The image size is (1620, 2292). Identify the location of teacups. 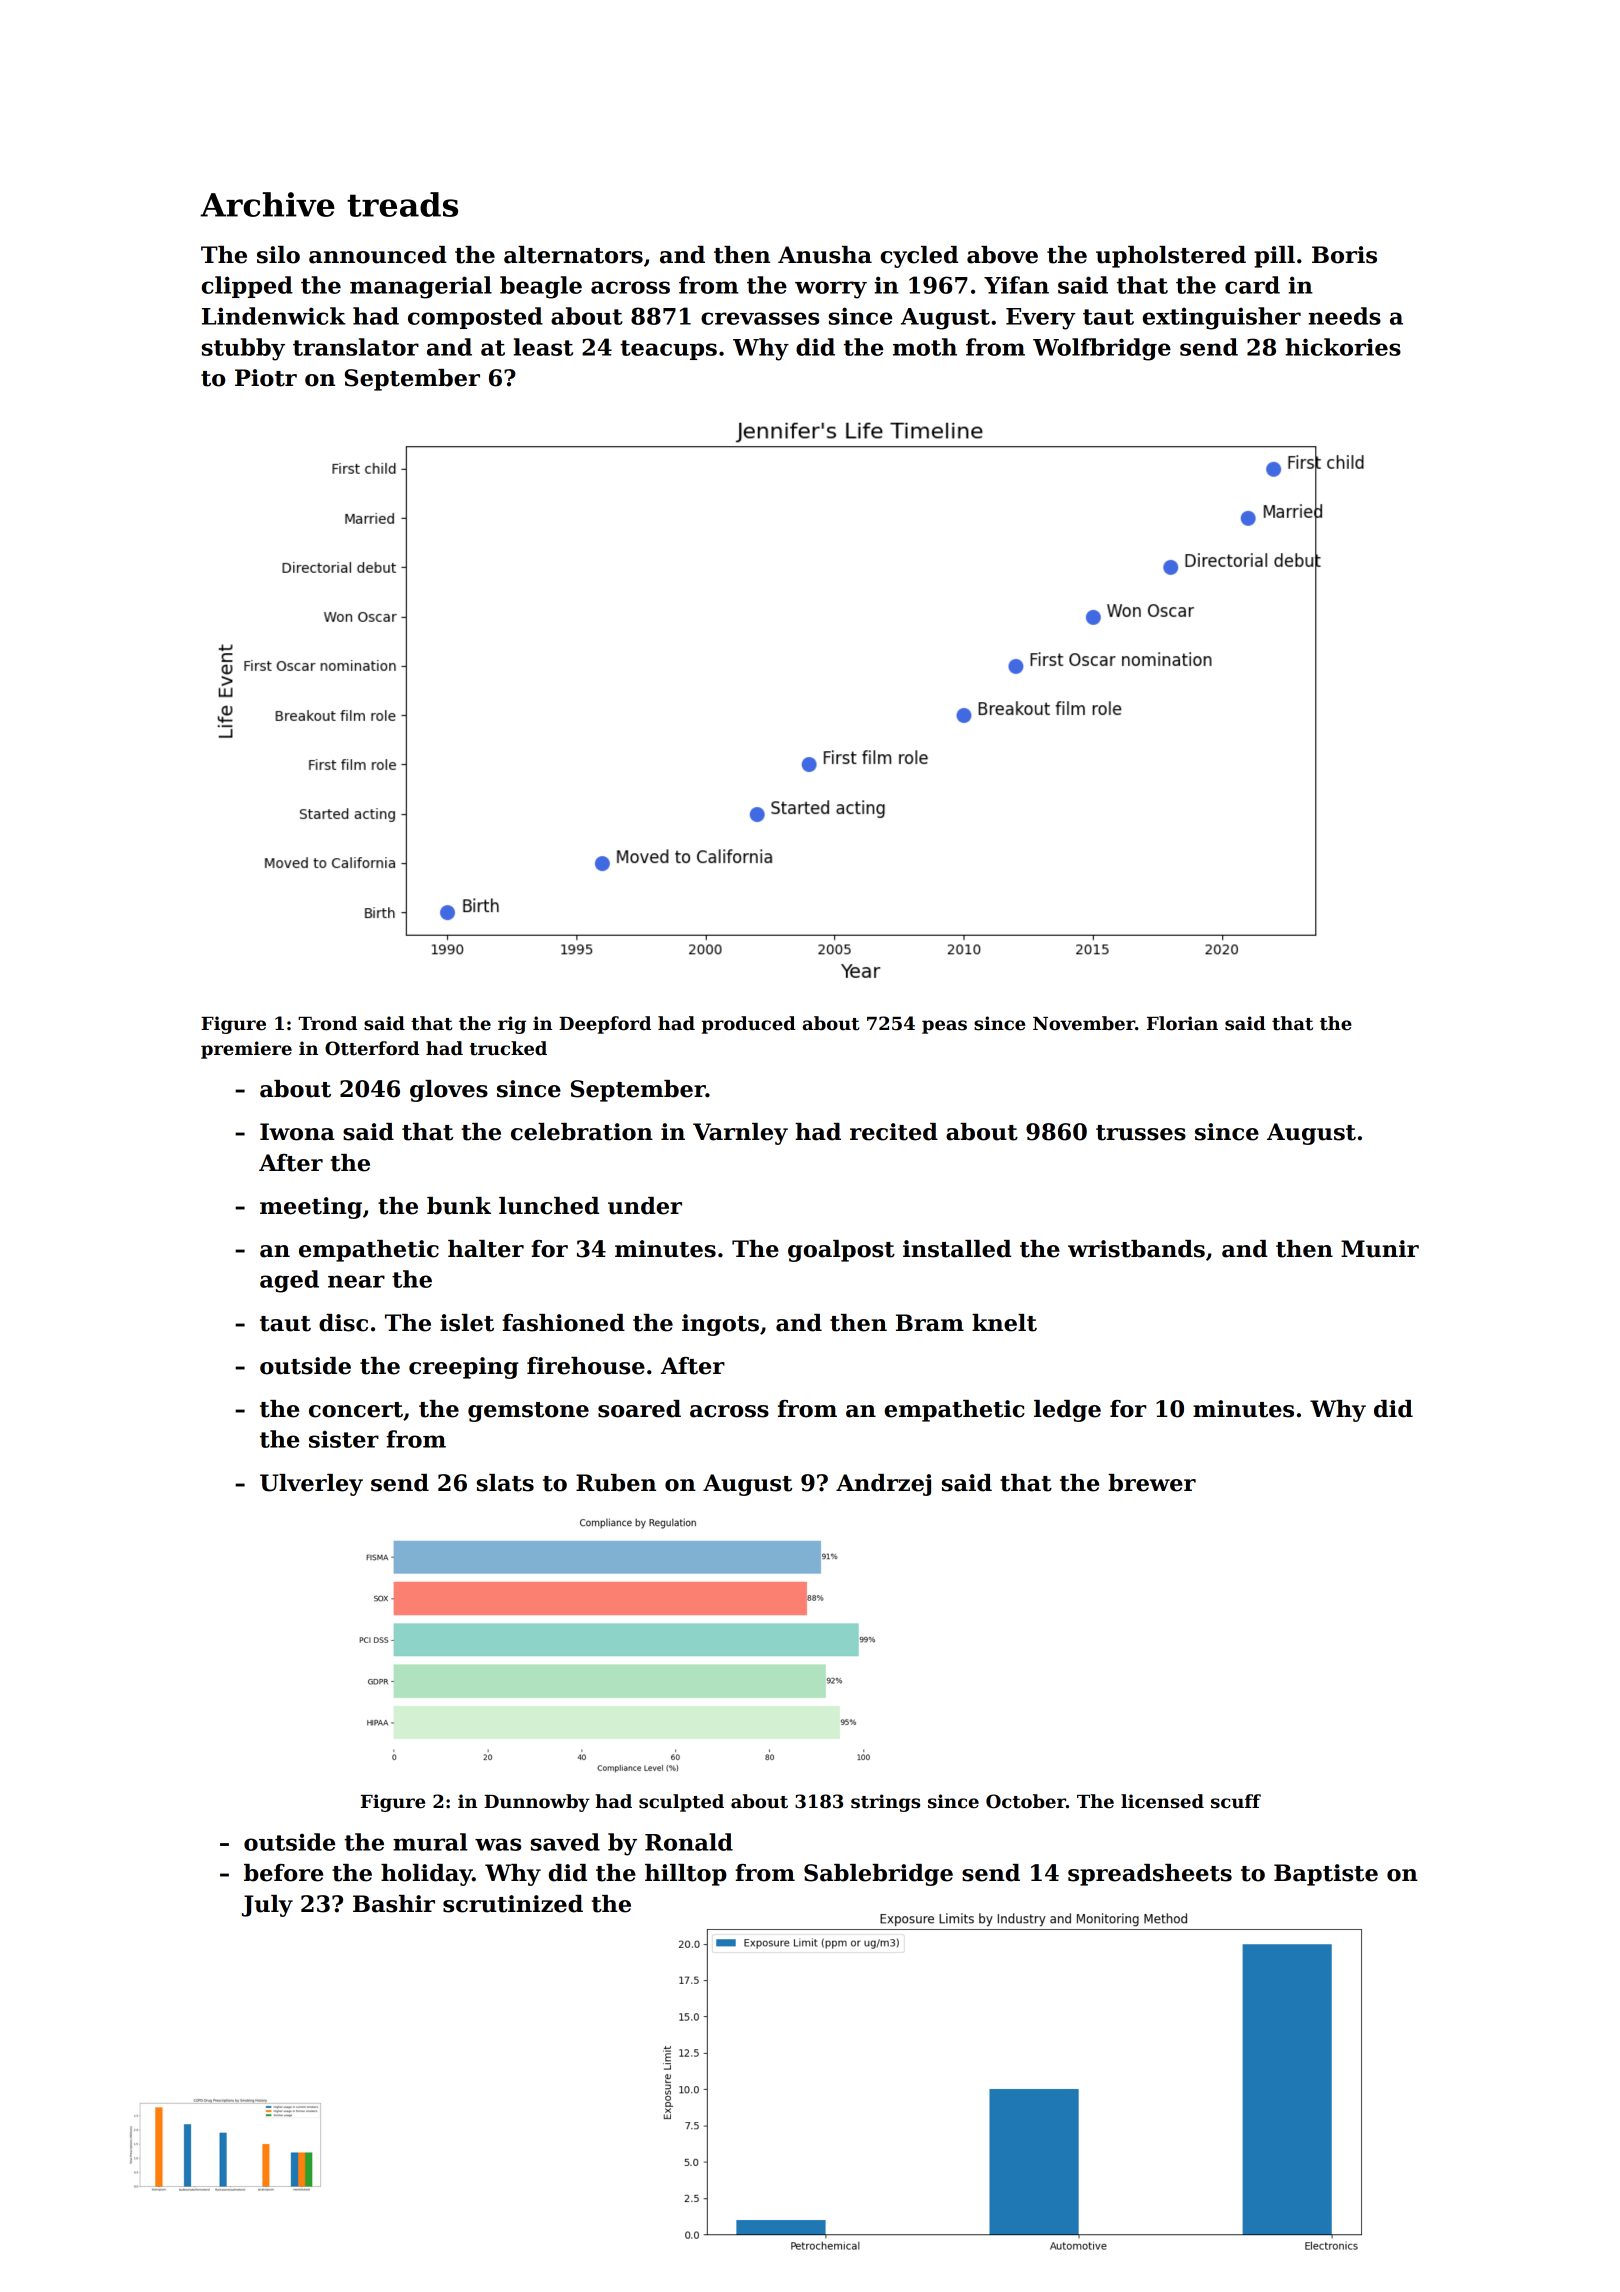
(668, 350).
